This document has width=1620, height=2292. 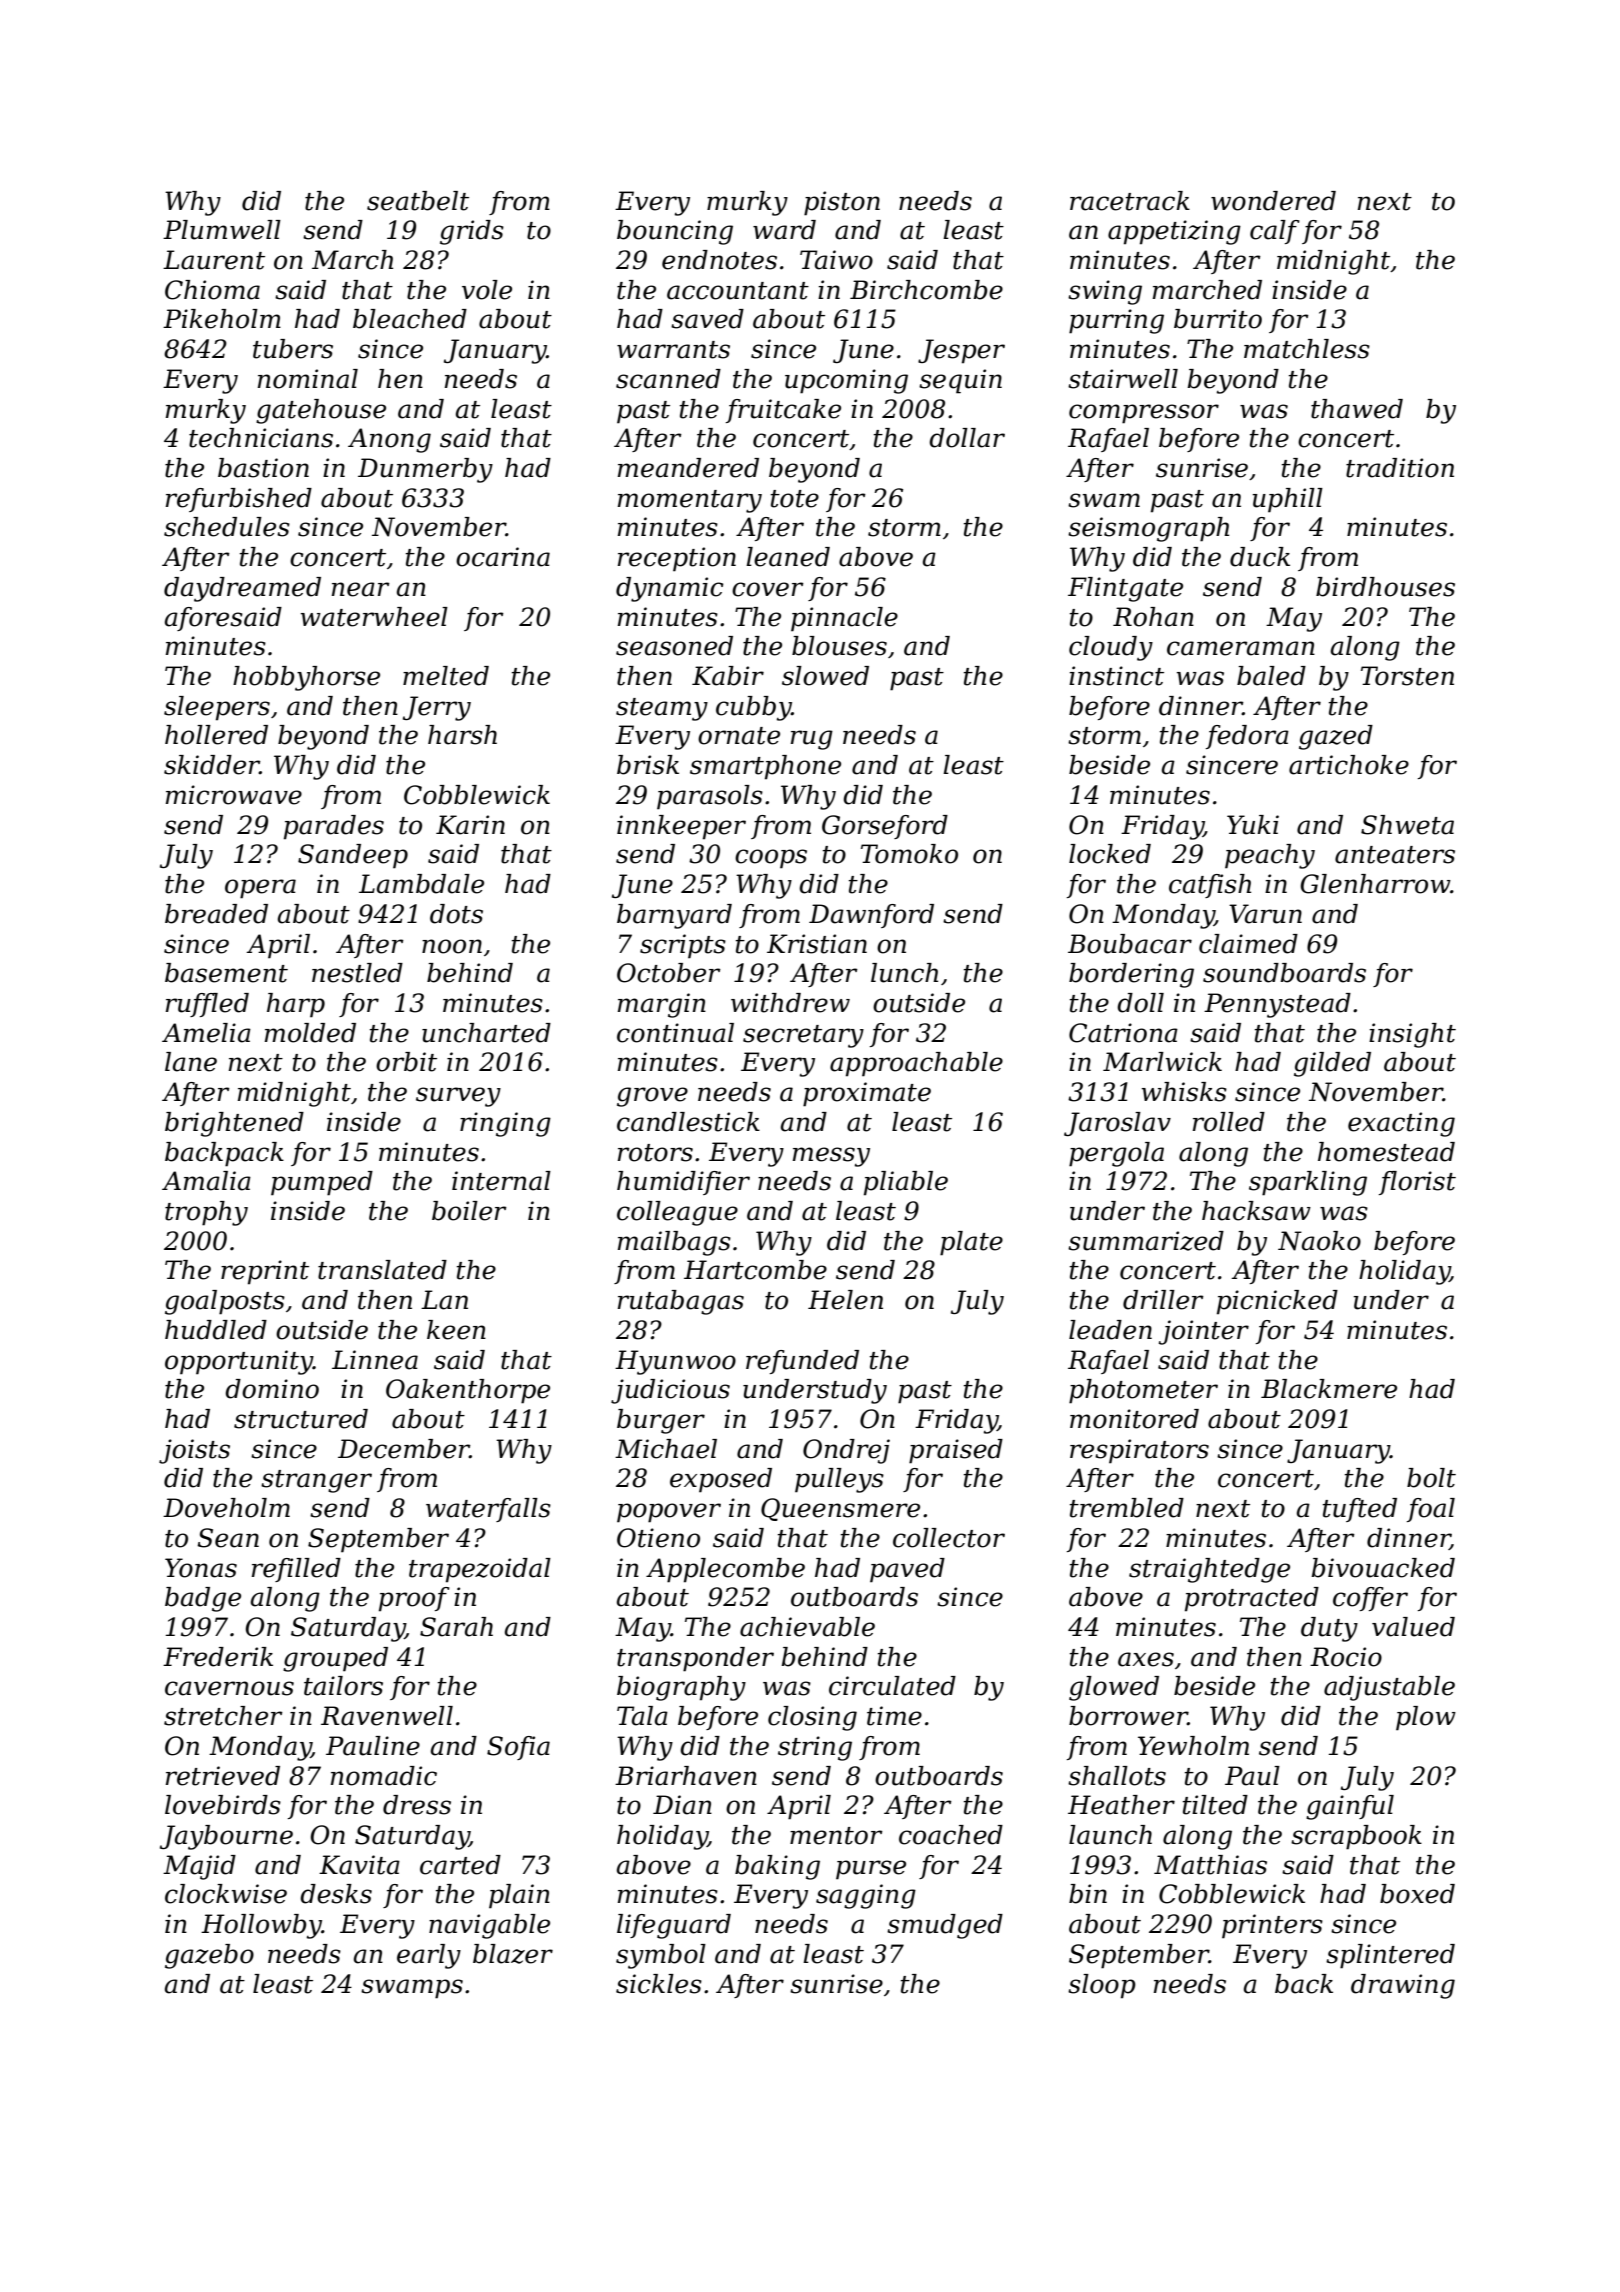 I want to click on desks, so click(x=336, y=1894).
